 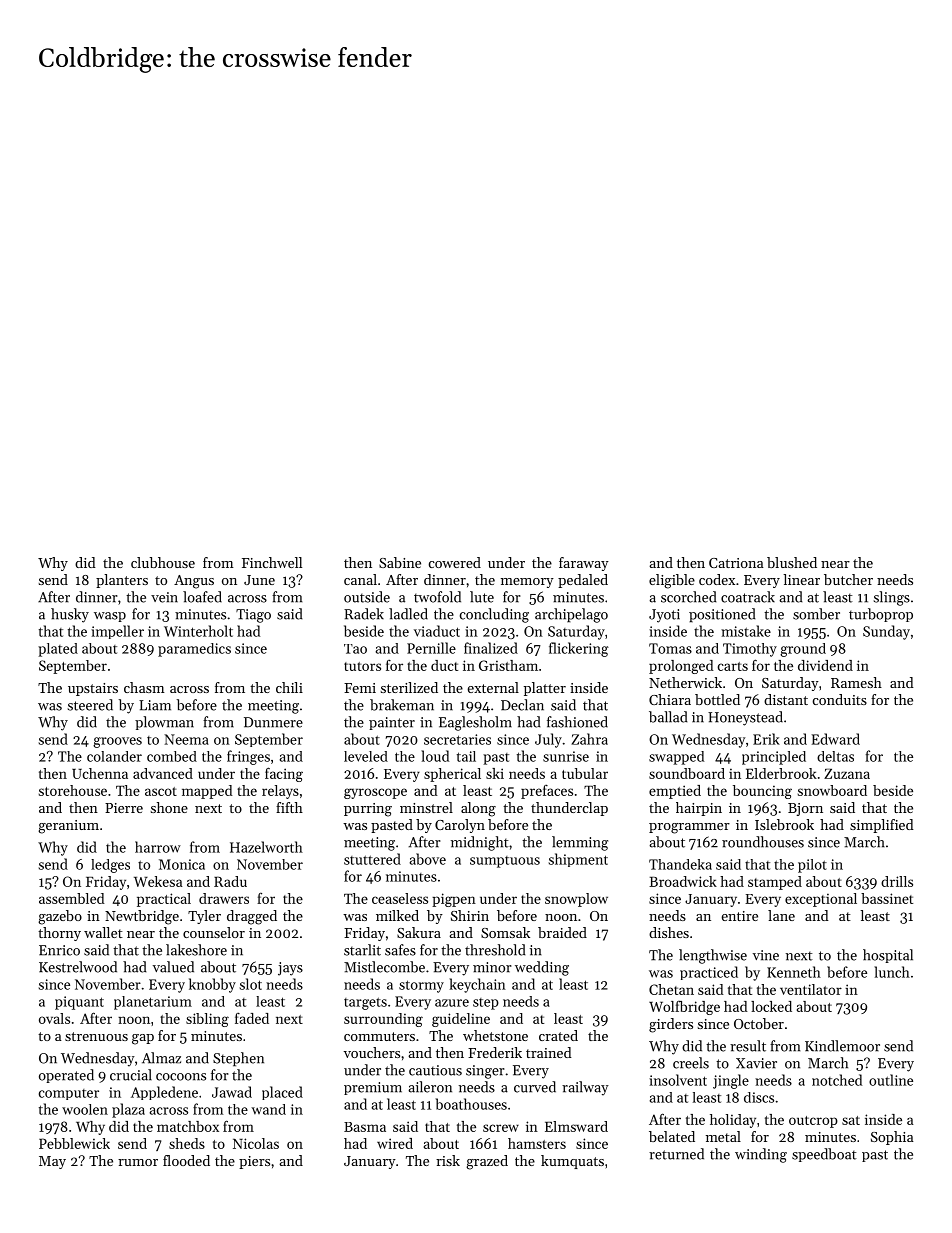 What do you see at coordinates (527, 583) in the screenshot?
I see `memory` at bounding box center [527, 583].
